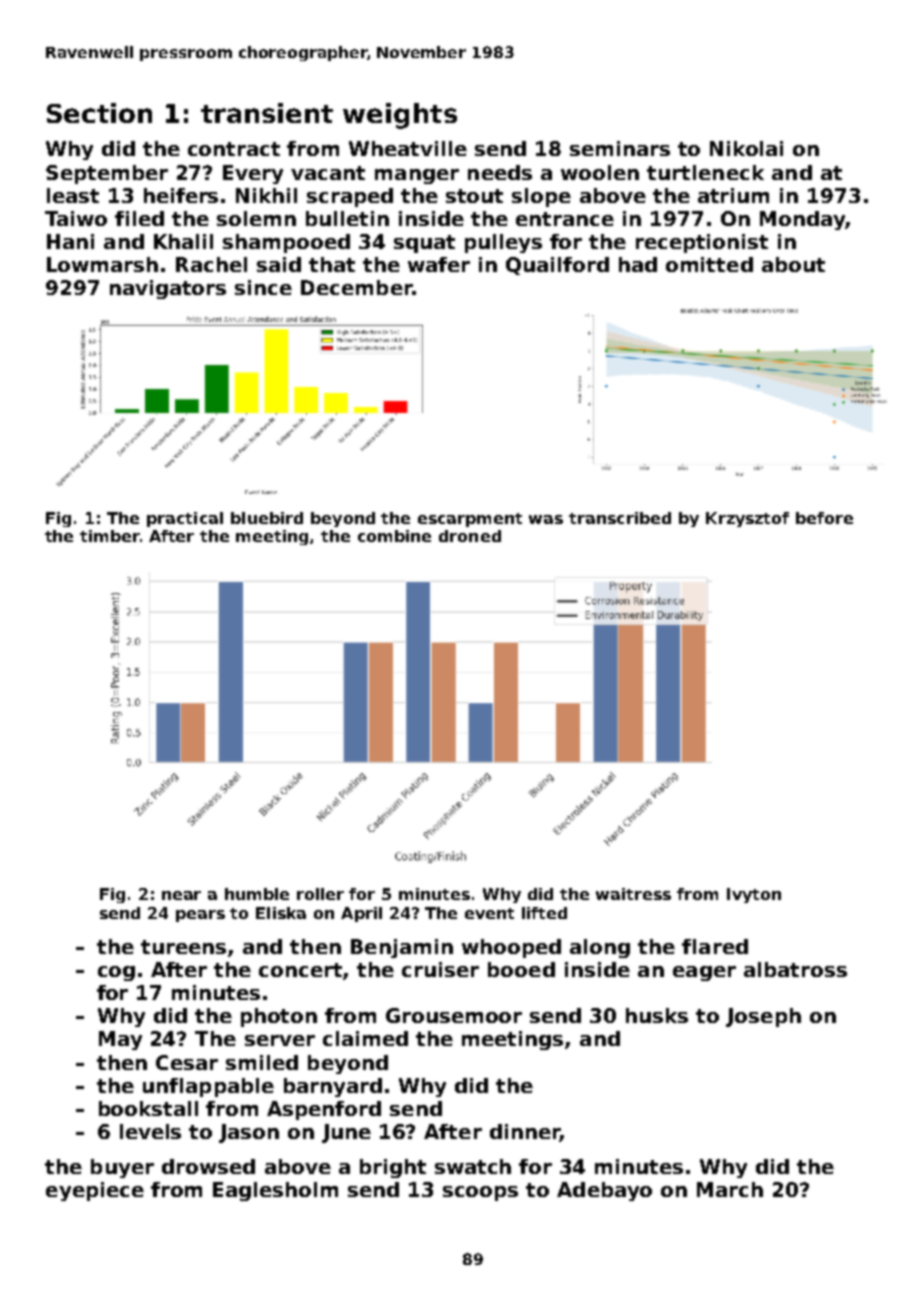 The height and width of the image is (1314, 924). Describe the element at coordinates (185, 519) in the image. I see `practical` at that location.
